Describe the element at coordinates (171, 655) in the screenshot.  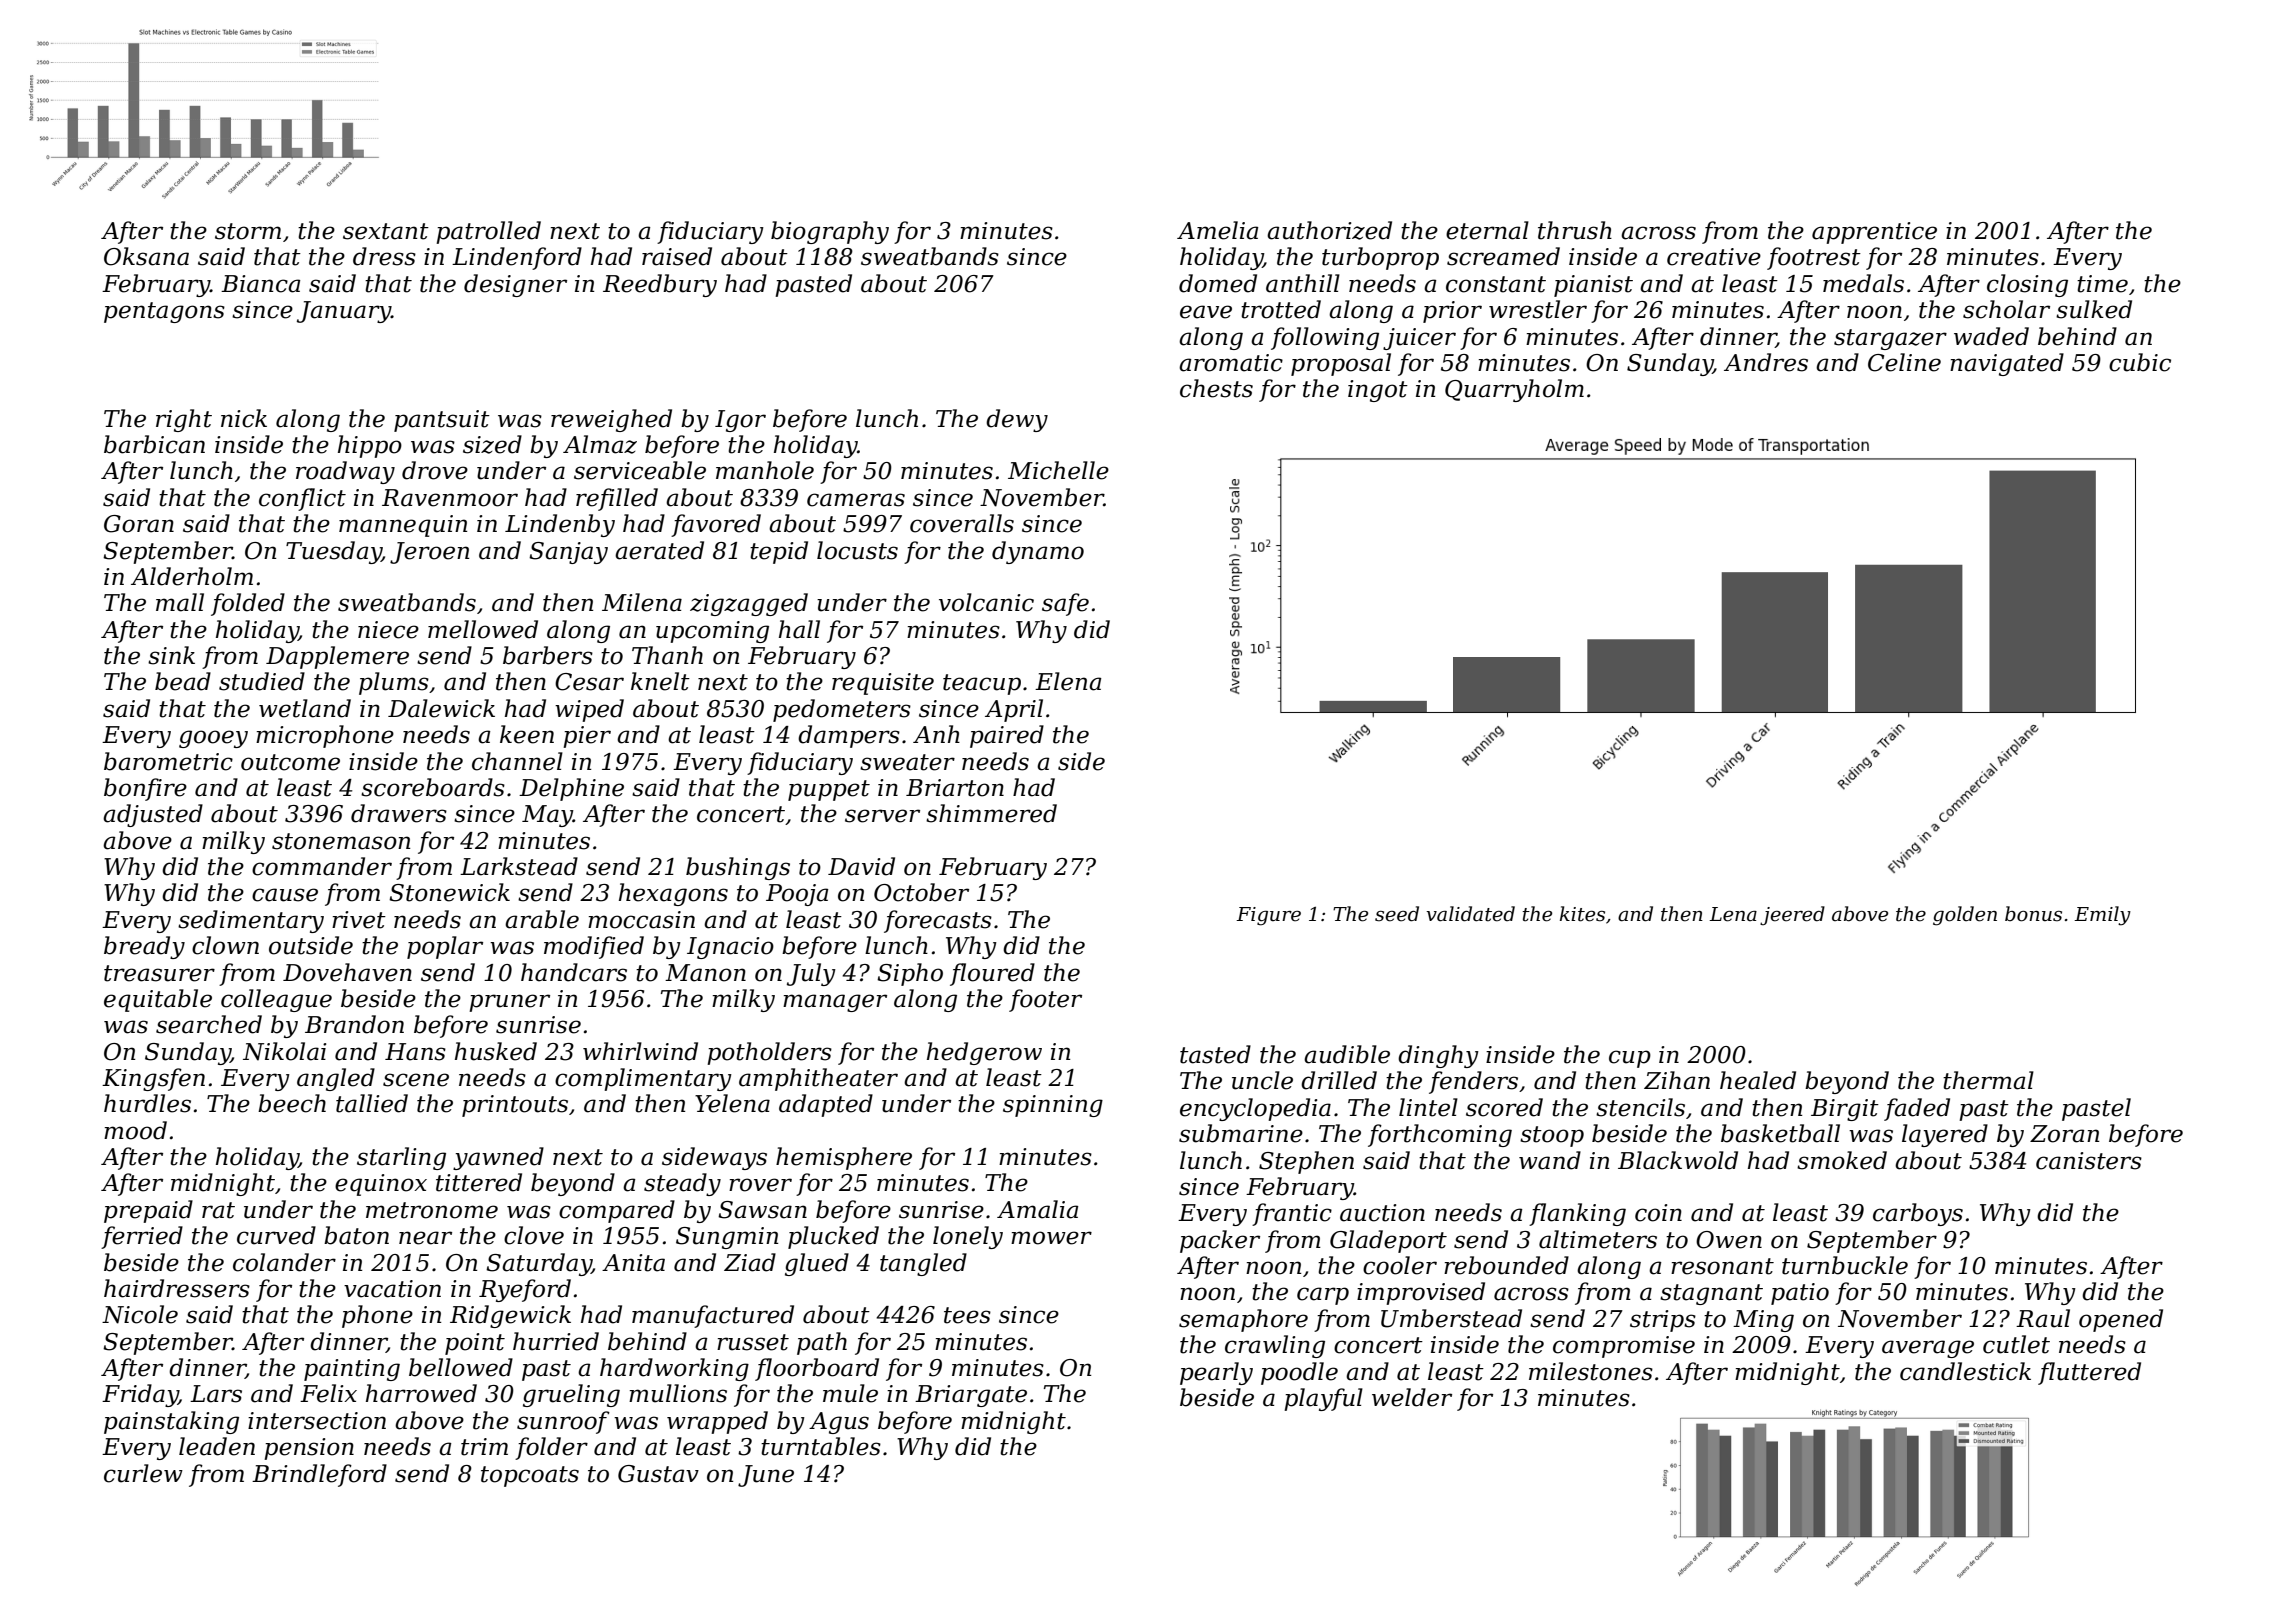
I see `sink` at that location.
